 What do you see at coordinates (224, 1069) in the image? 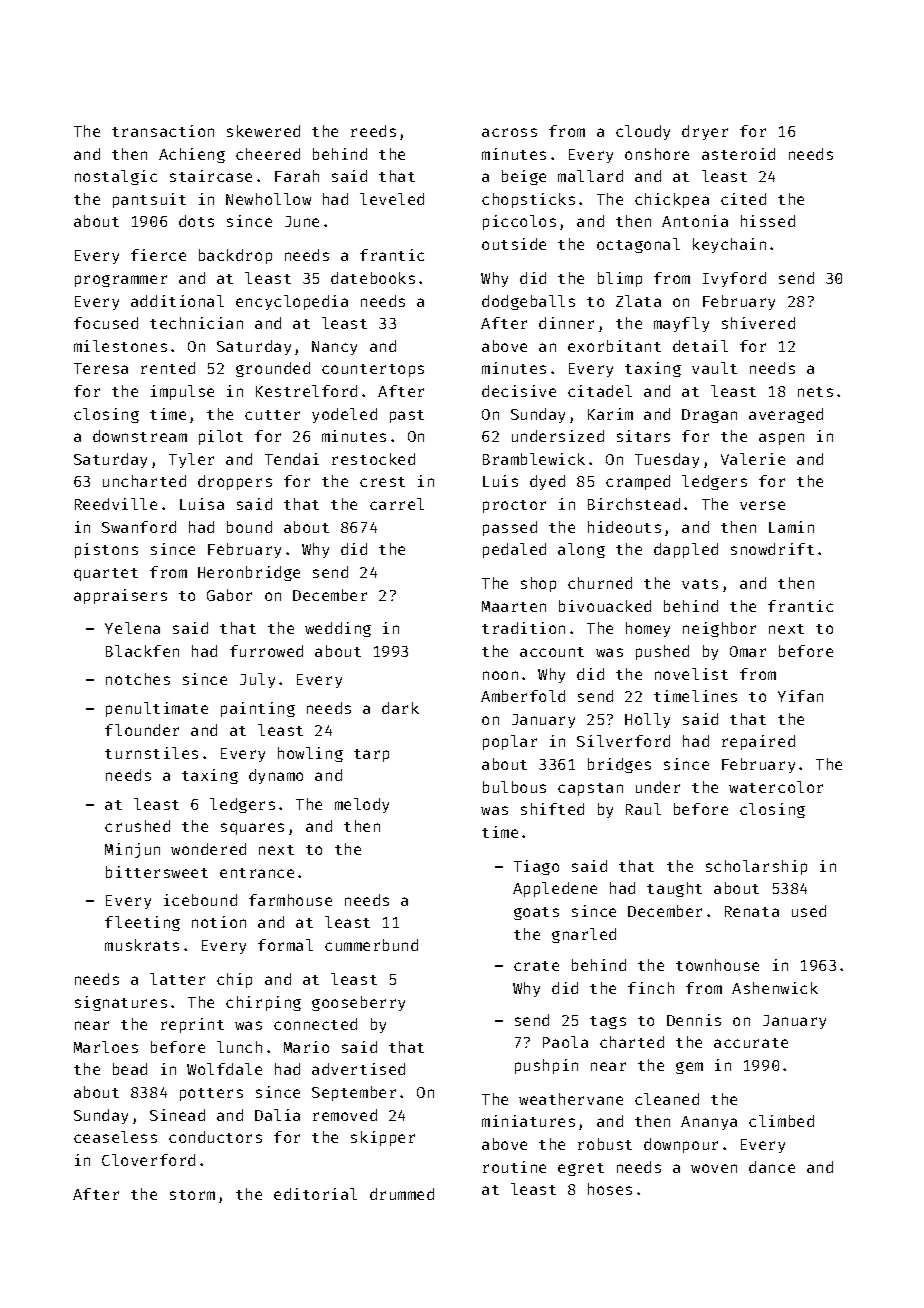
I see `Wolfdale` at bounding box center [224, 1069].
